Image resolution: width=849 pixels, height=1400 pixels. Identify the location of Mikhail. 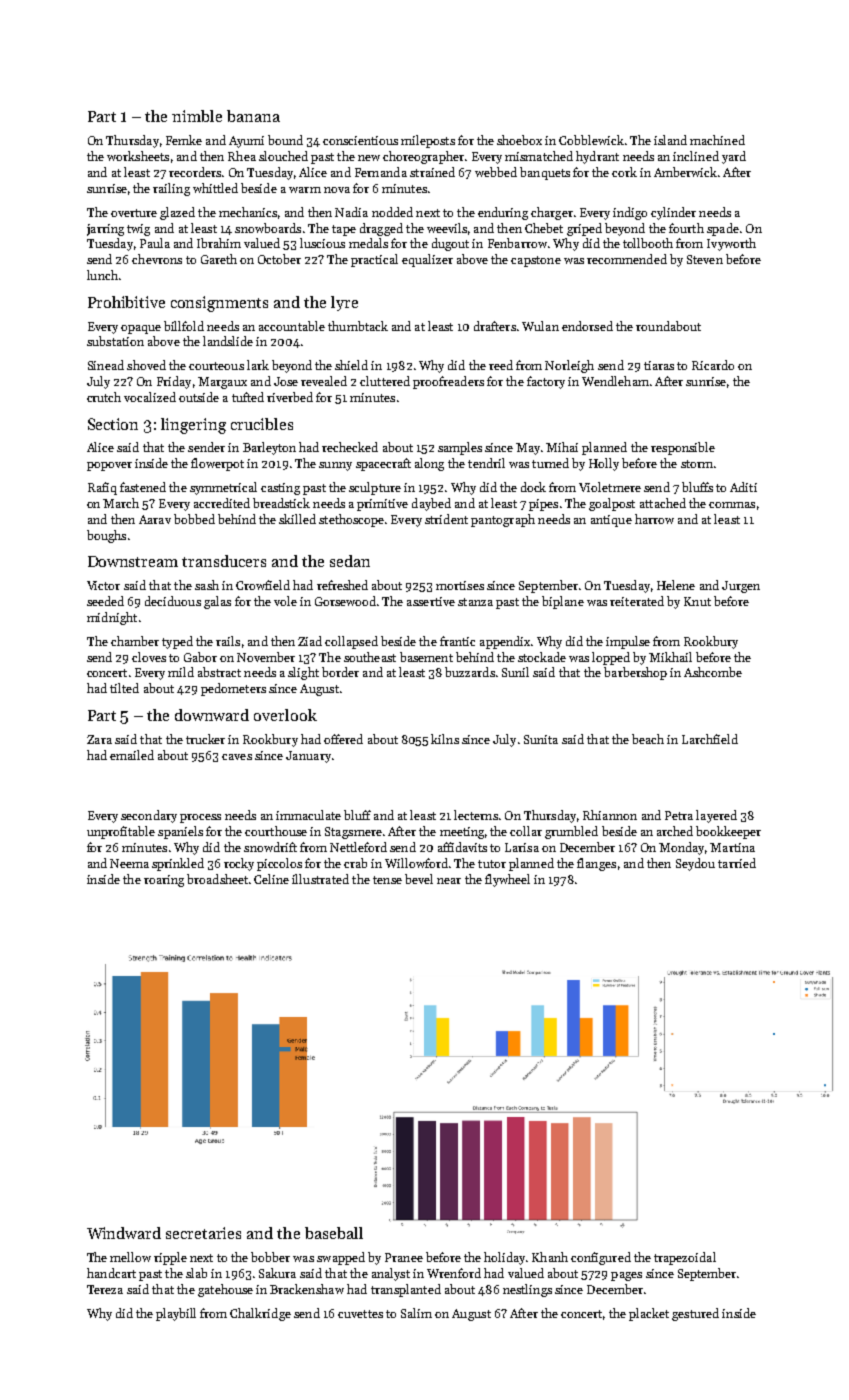
(670, 657).
